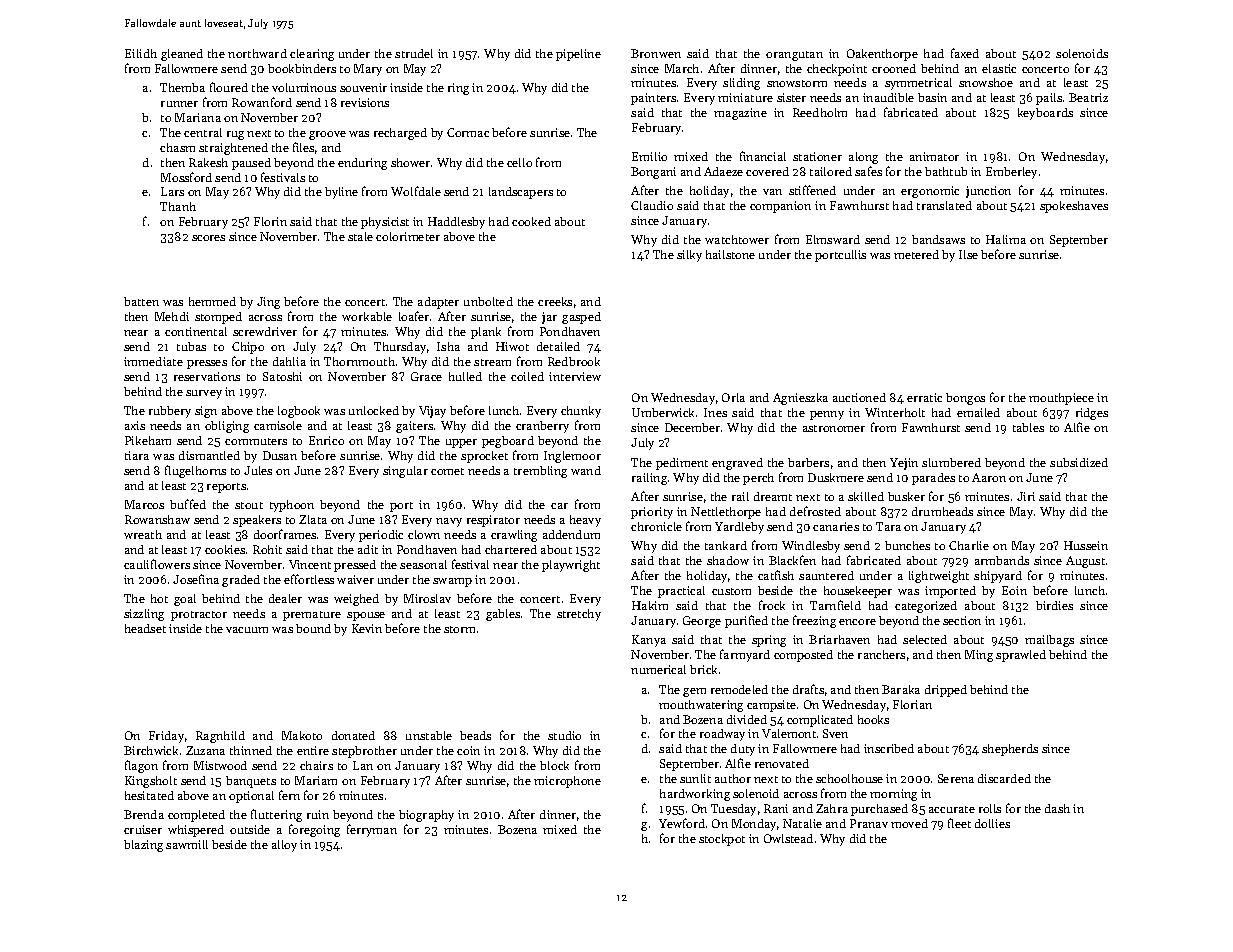 This screenshot has height=952, width=1233. What do you see at coordinates (172, 191) in the screenshot?
I see `Lars` at bounding box center [172, 191].
